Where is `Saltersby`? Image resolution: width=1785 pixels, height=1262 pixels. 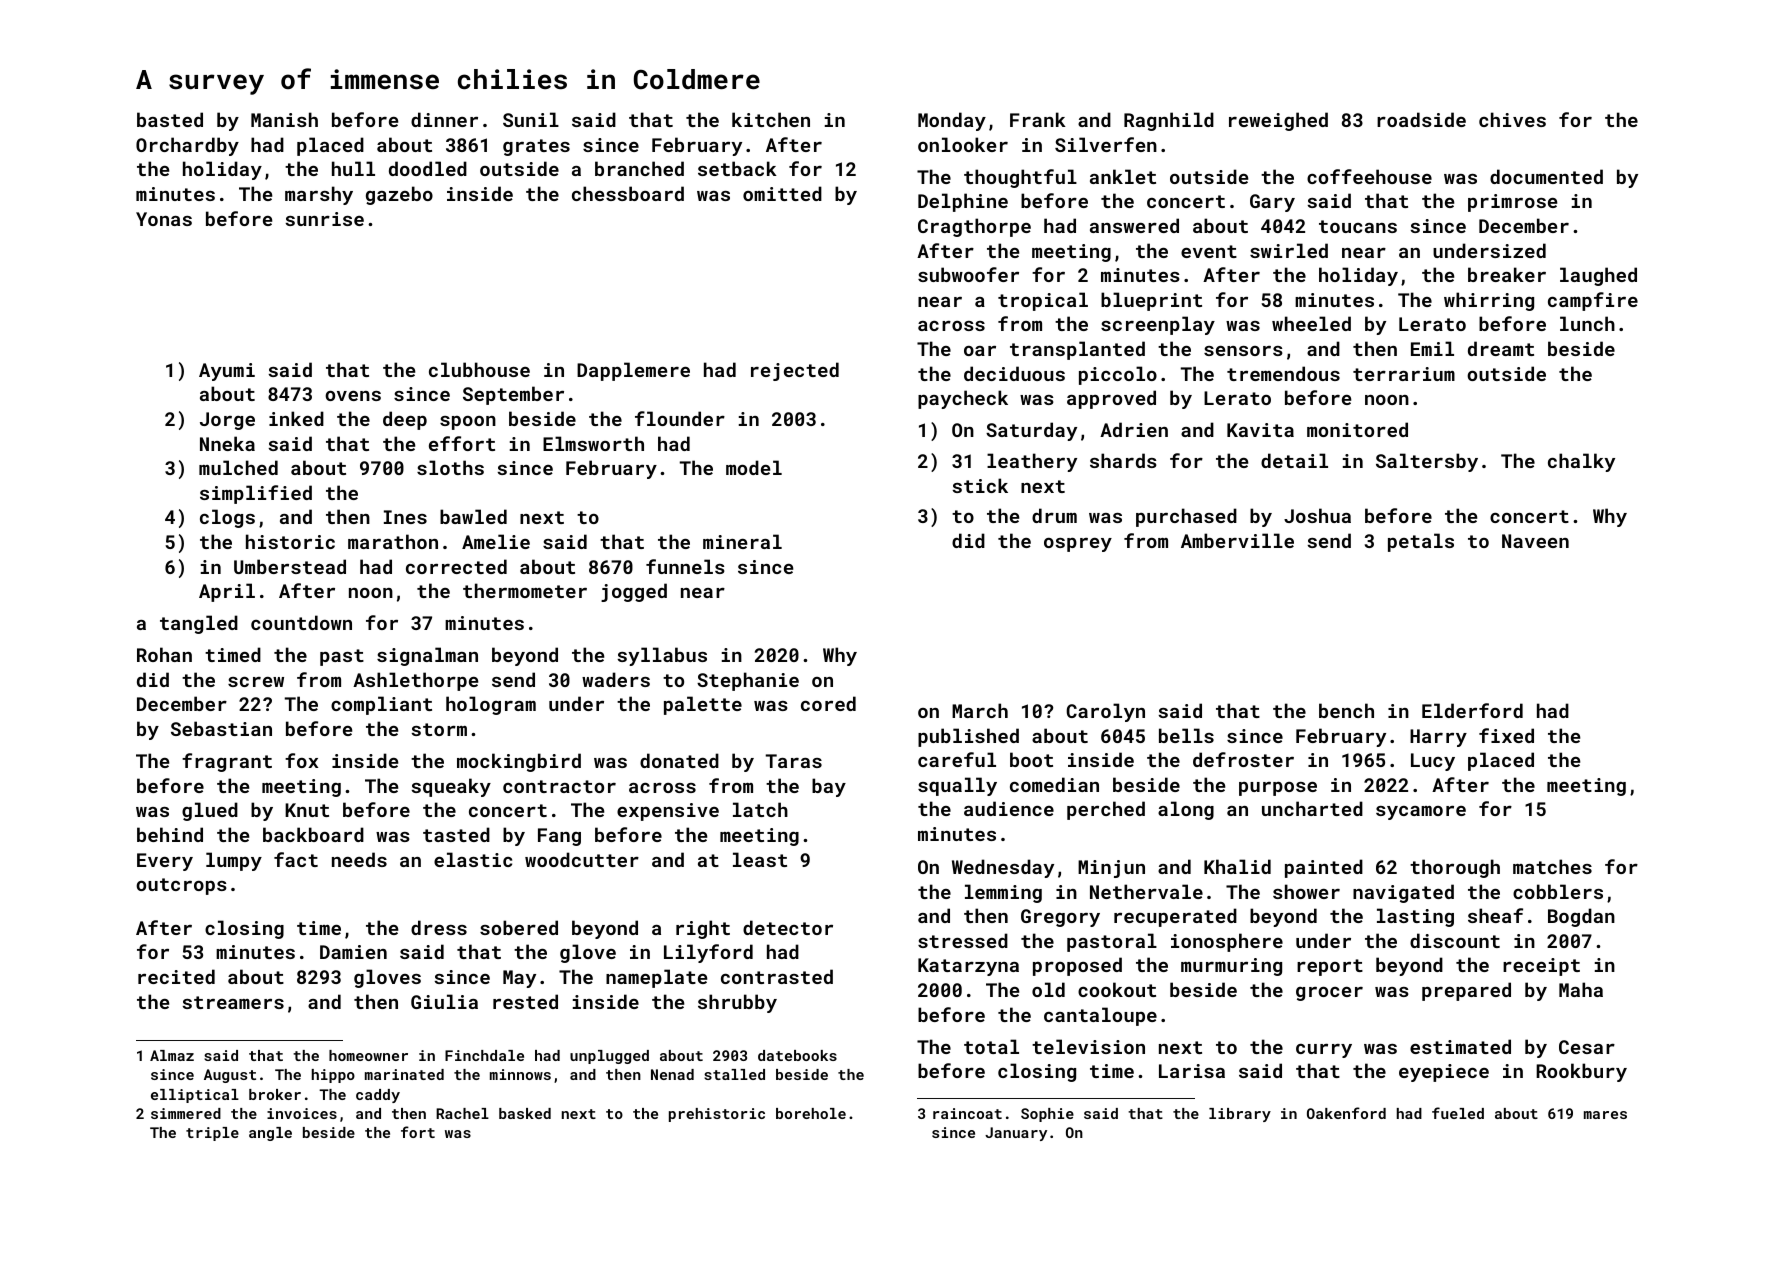
Saltersby is located at coordinates (1427, 462).
